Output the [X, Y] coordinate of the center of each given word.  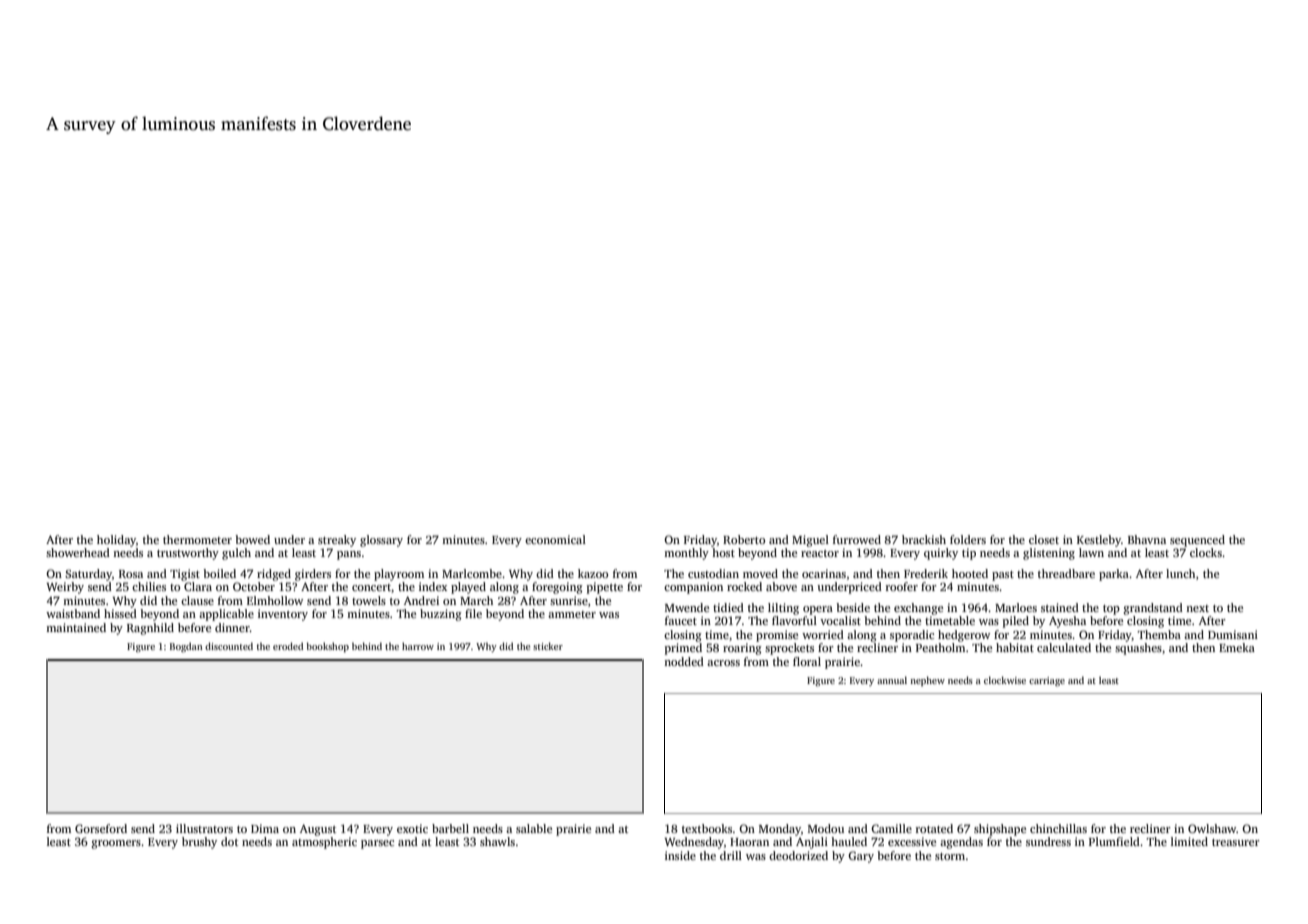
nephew [927, 681]
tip [969, 554]
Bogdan [186, 647]
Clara [198, 586]
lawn [1091, 552]
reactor [820, 553]
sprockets [789, 649]
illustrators [204, 828]
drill [731, 855]
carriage [1047, 681]
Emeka [1237, 647]
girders [313, 575]
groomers [116, 844]
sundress [1048, 841]
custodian [713, 573]
